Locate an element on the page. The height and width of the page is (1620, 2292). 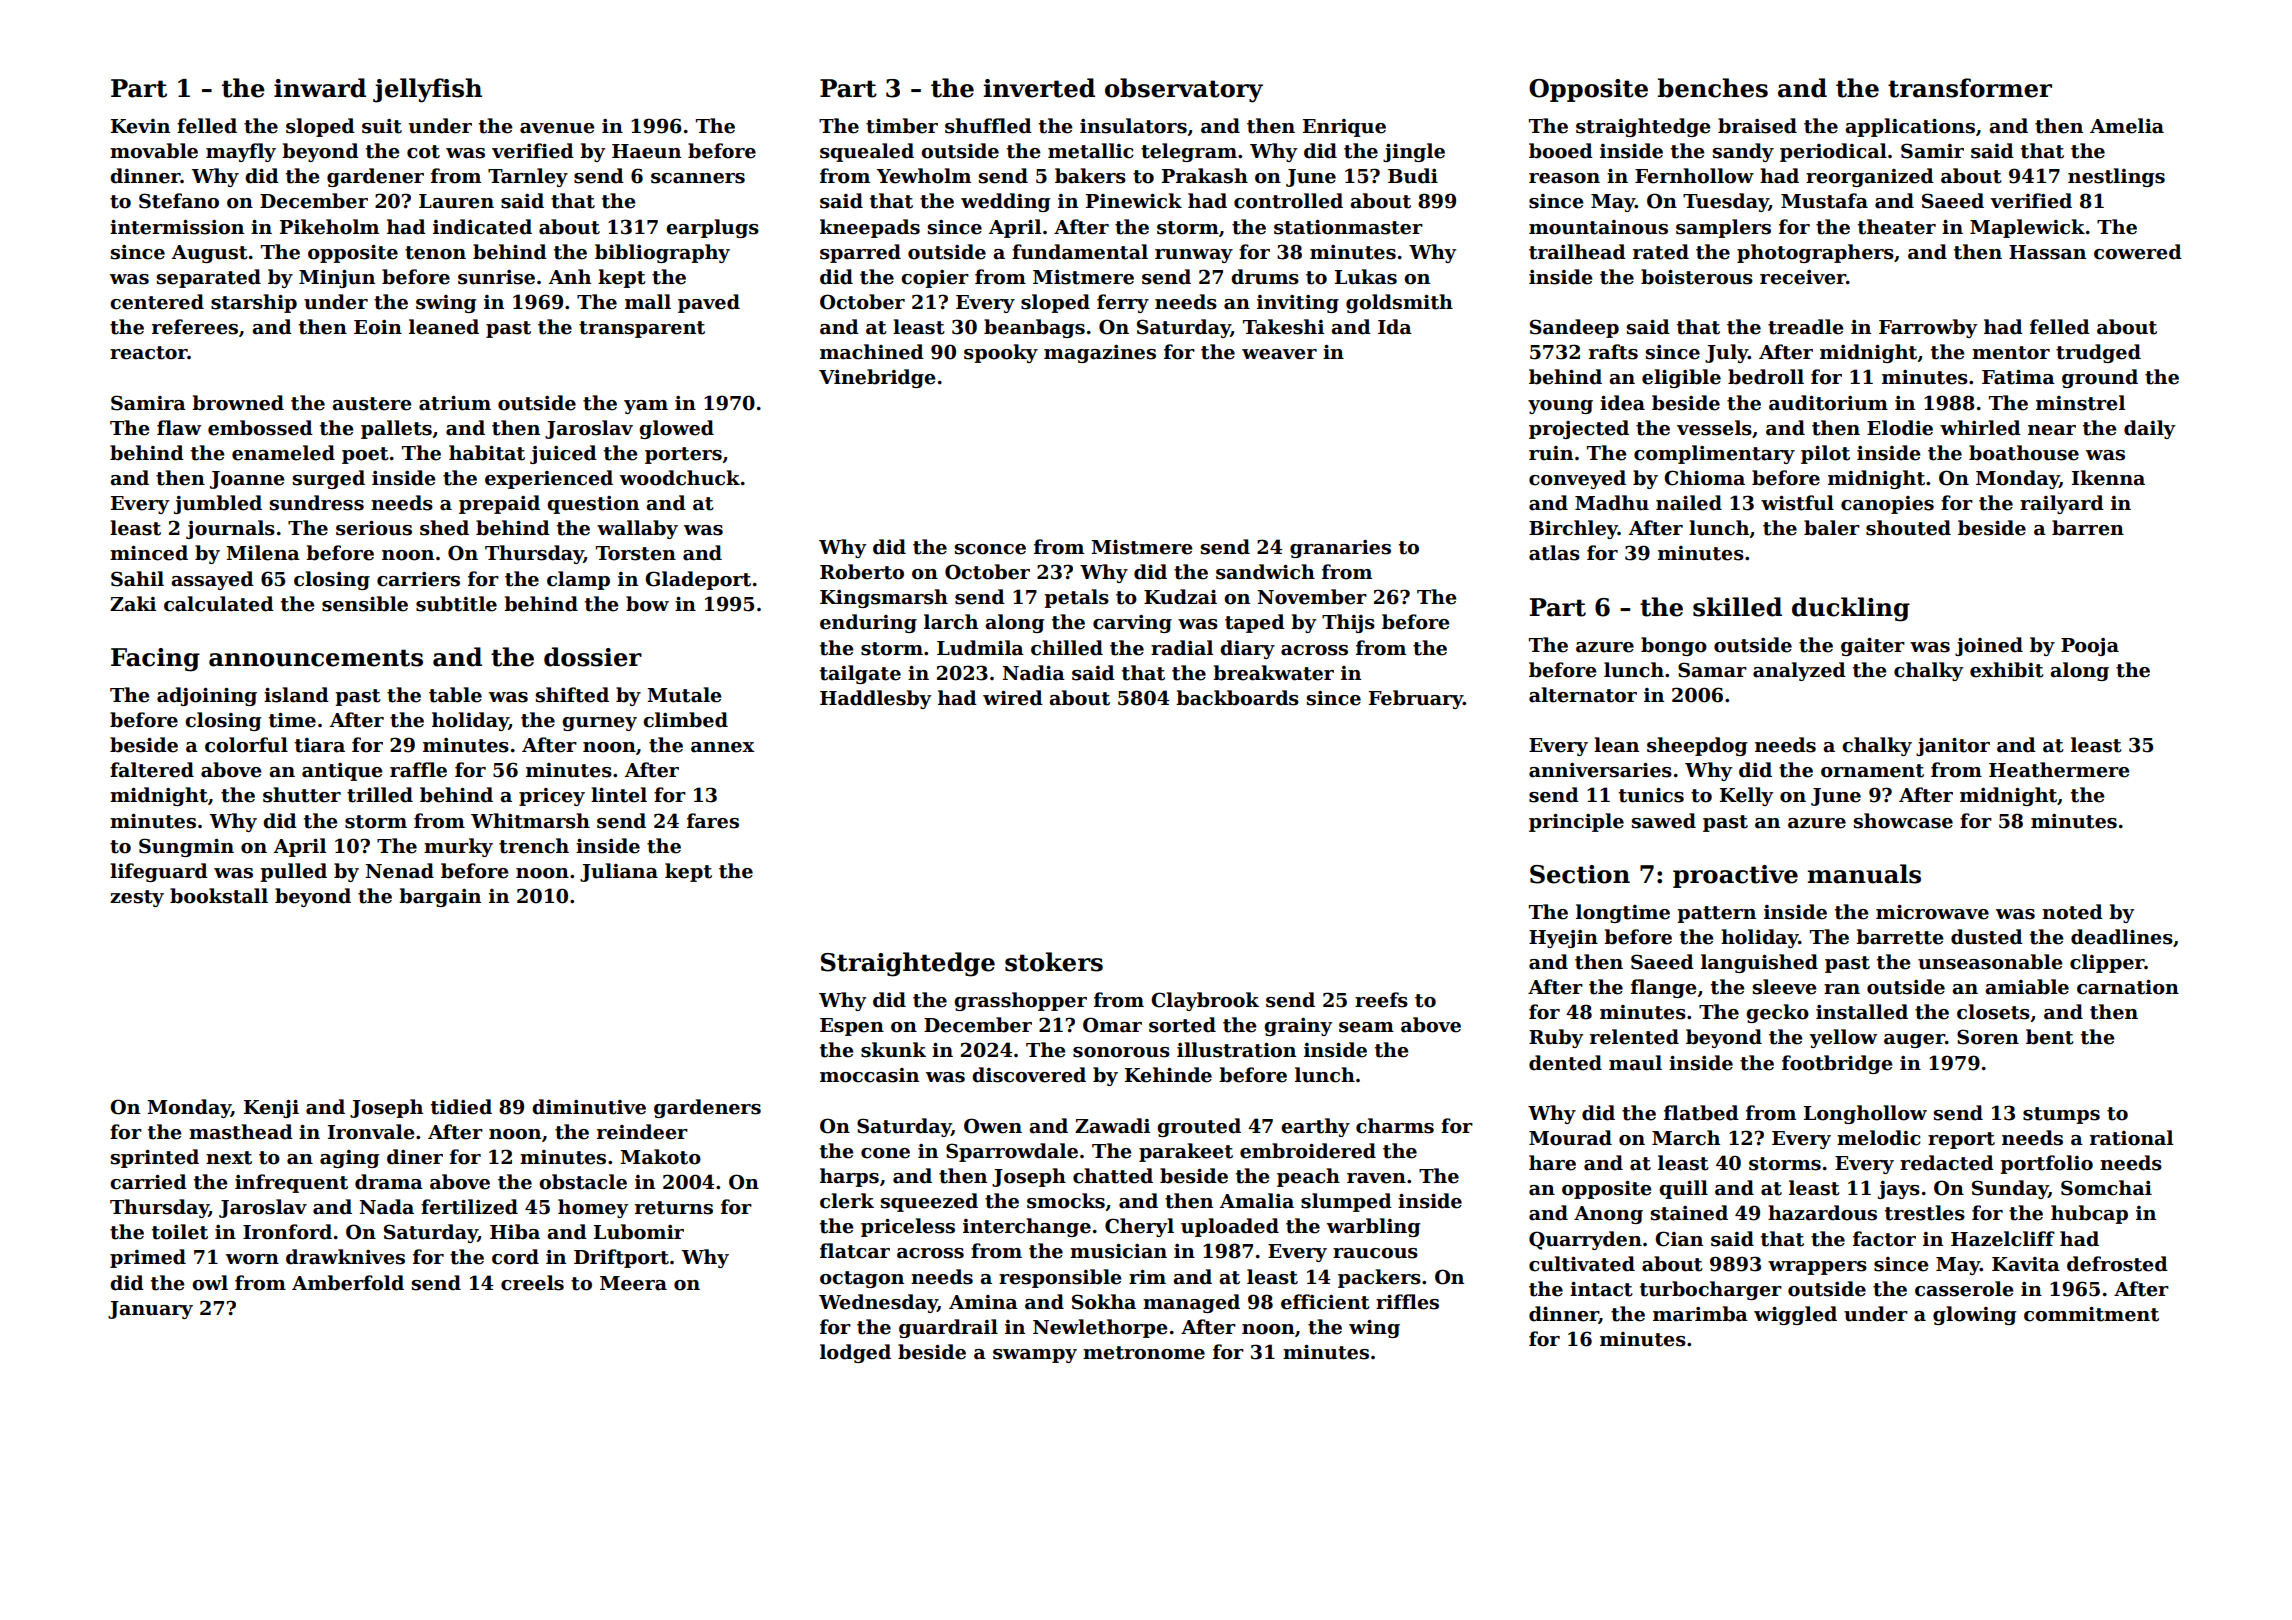
atrium is located at coordinates (455, 403).
